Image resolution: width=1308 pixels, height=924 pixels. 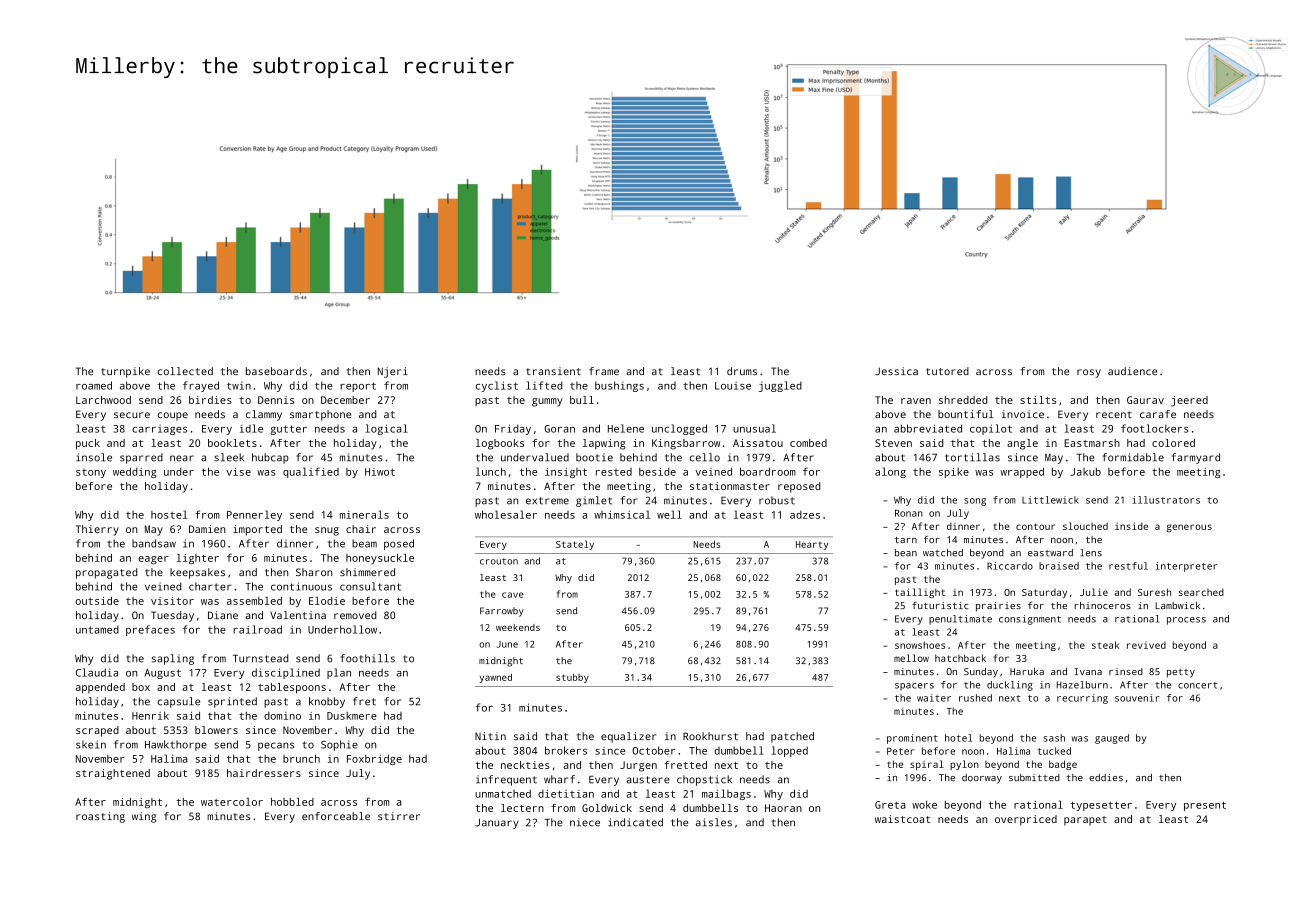 What do you see at coordinates (311, 472) in the screenshot?
I see `qualified` at bounding box center [311, 472].
